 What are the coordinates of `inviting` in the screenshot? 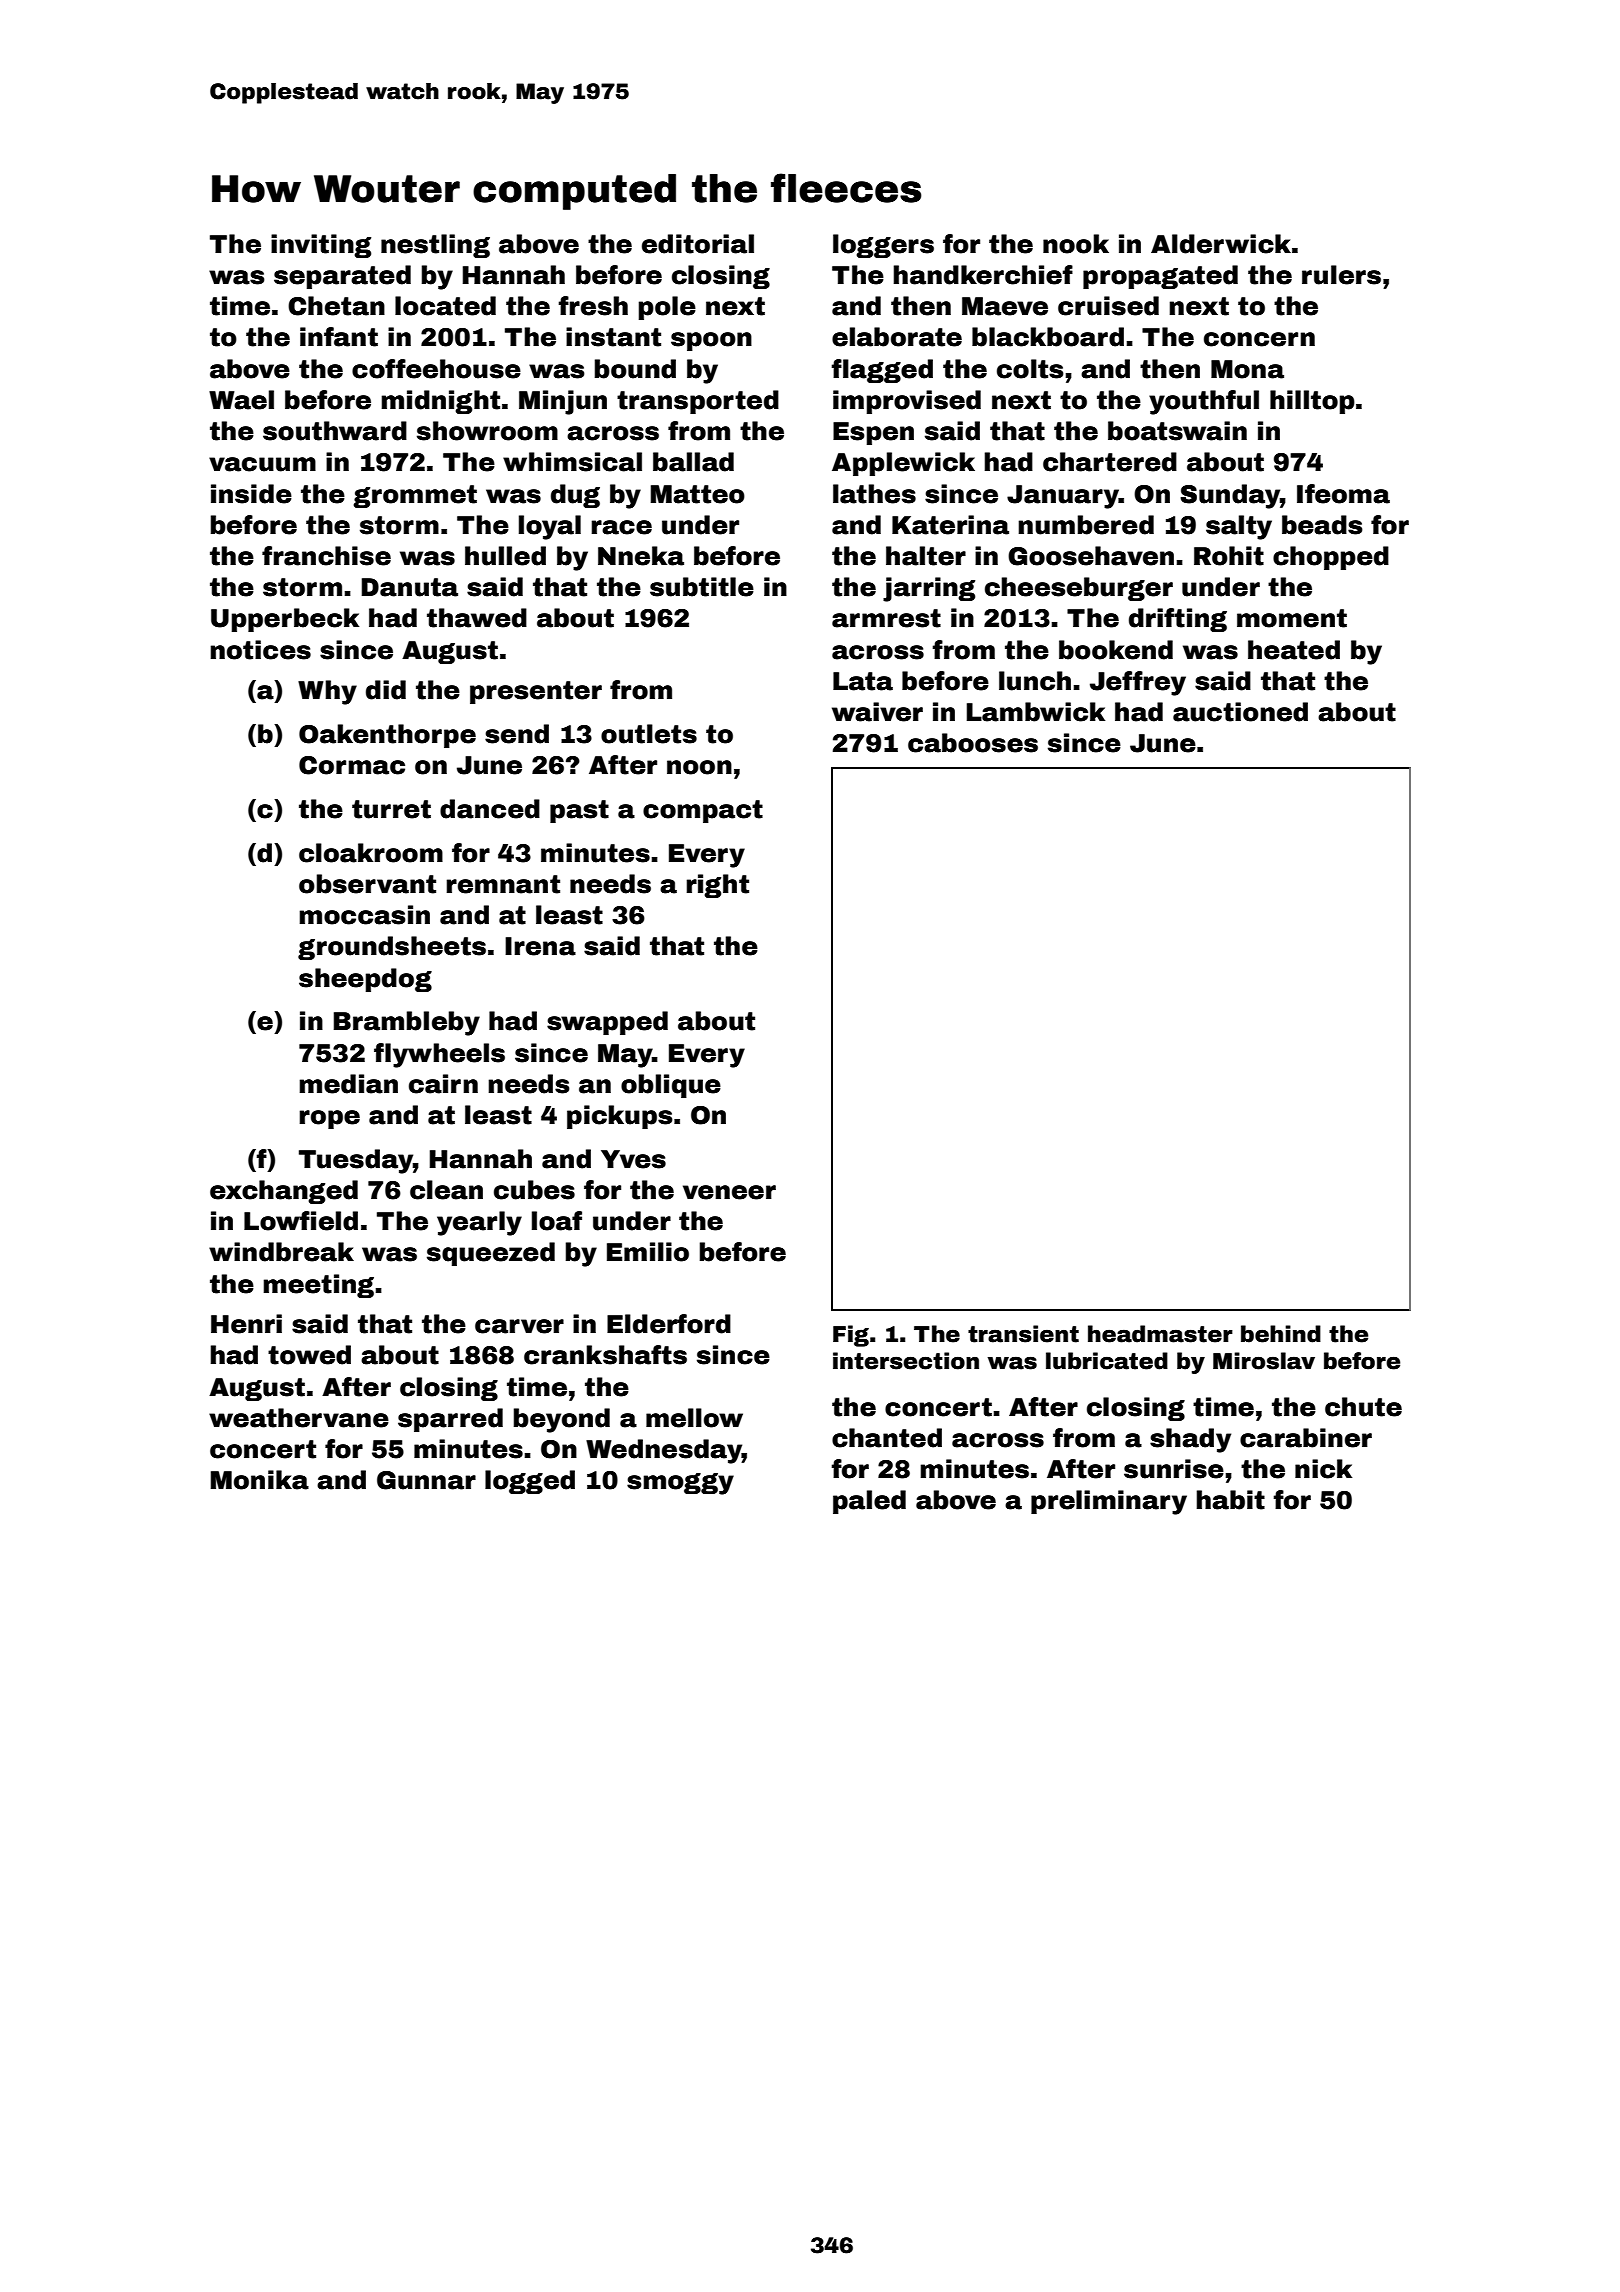 It's located at (321, 246).
